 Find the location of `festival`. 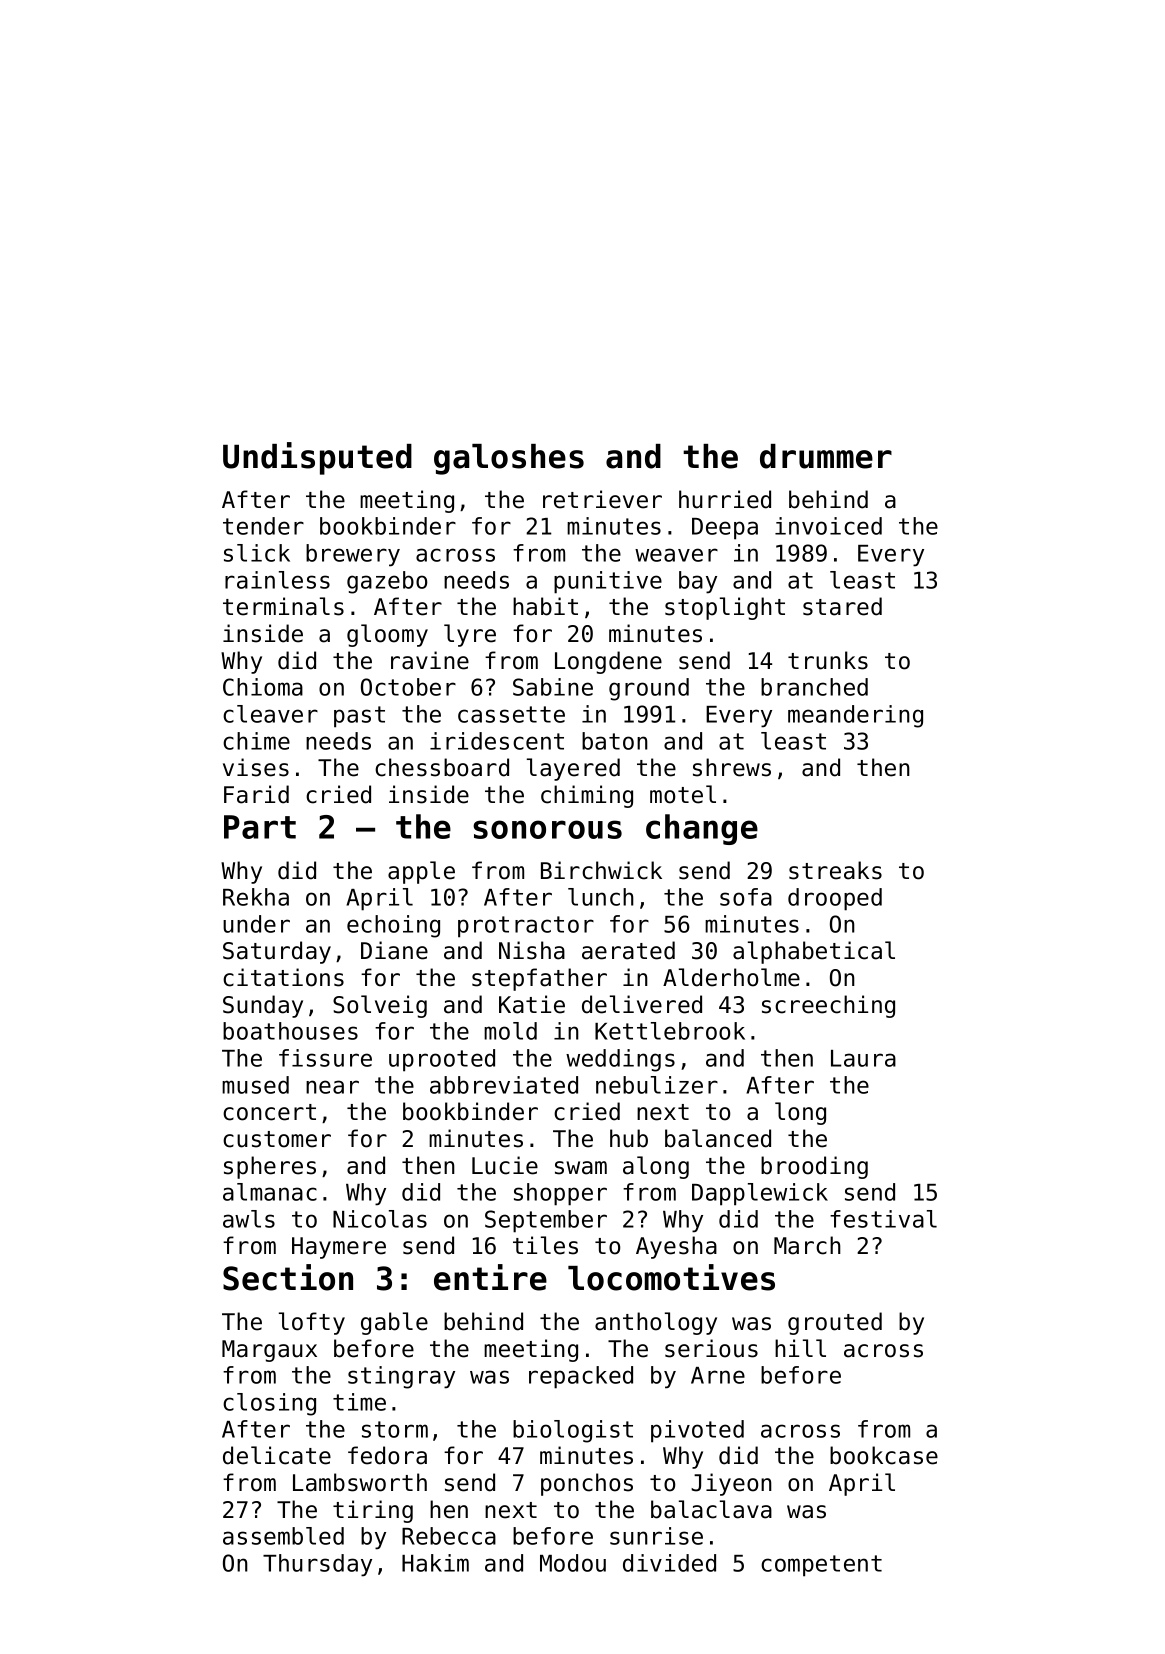

festival is located at coordinates (883, 1219).
